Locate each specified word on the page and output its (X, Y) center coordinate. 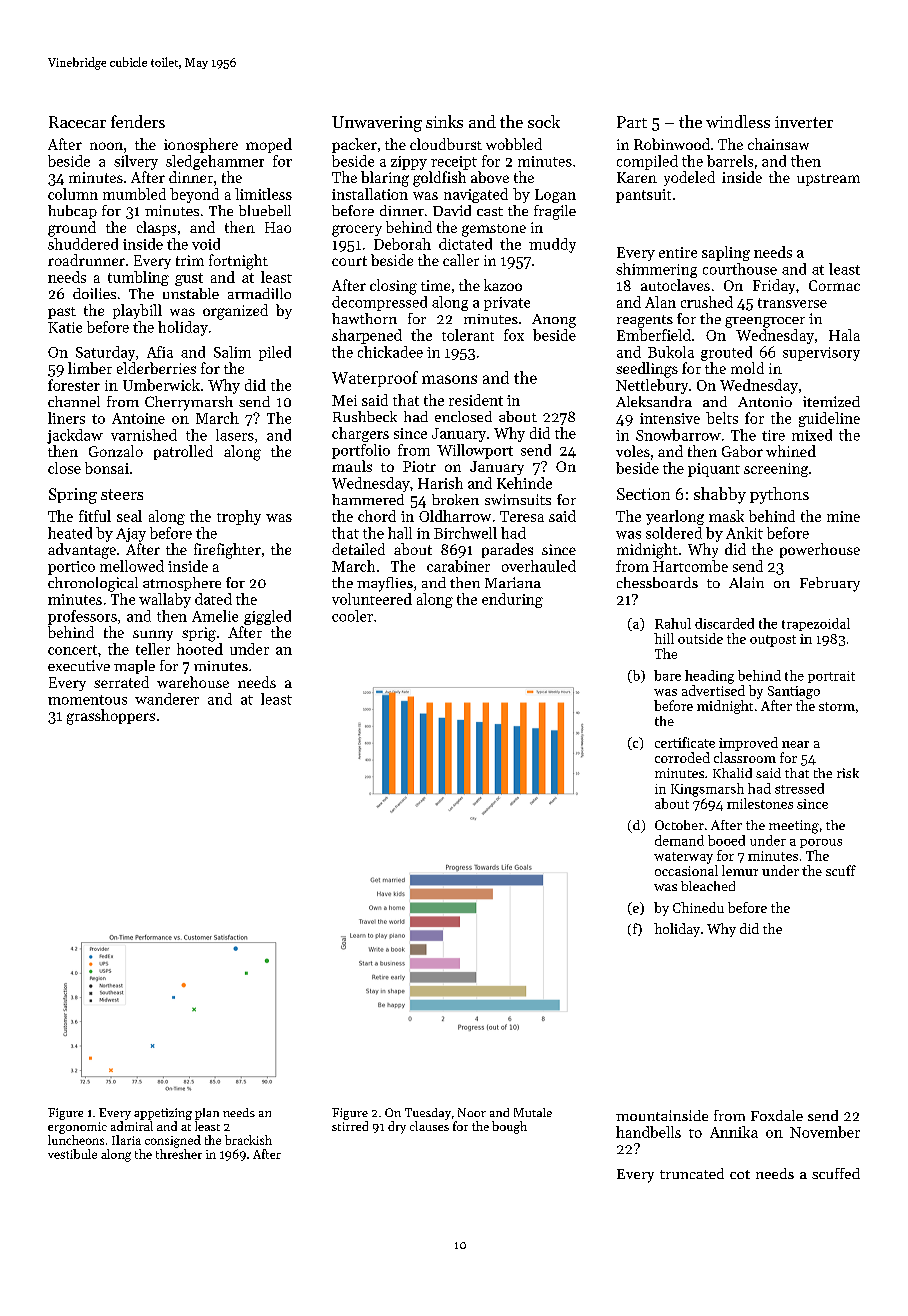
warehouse (193, 682)
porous (821, 843)
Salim (232, 352)
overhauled (539, 566)
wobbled (514, 144)
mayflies (385, 584)
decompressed (379, 303)
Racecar (77, 122)
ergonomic (77, 1128)
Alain (746, 582)
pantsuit (643, 196)
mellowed (132, 566)
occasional (686, 870)
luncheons (76, 1140)
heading (709, 677)
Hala (844, 335)
